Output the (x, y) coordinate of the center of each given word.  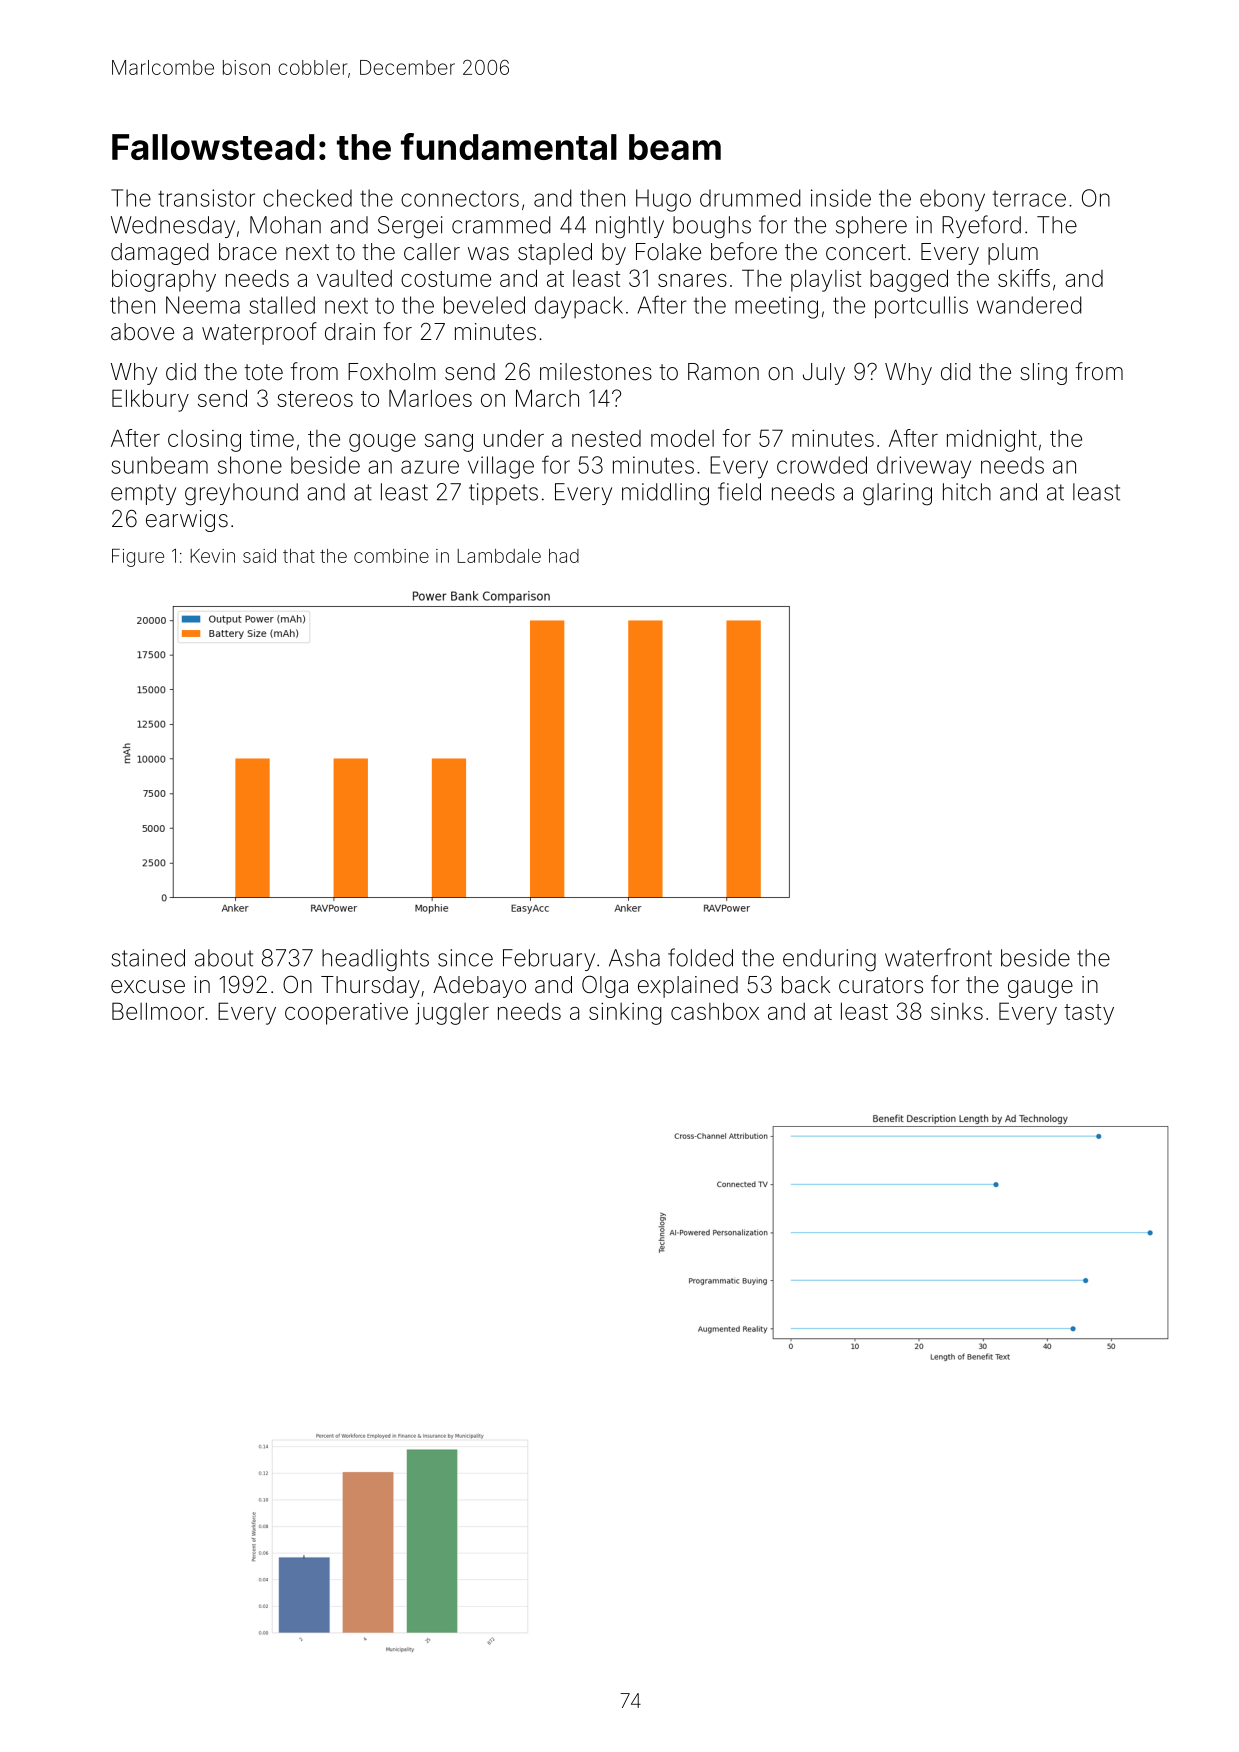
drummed (750, 198)
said (259, 556)
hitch (967, 492)
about (224, 958)
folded (700, 957)
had (564, 556)
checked (307, 198)
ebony (952, 200)
